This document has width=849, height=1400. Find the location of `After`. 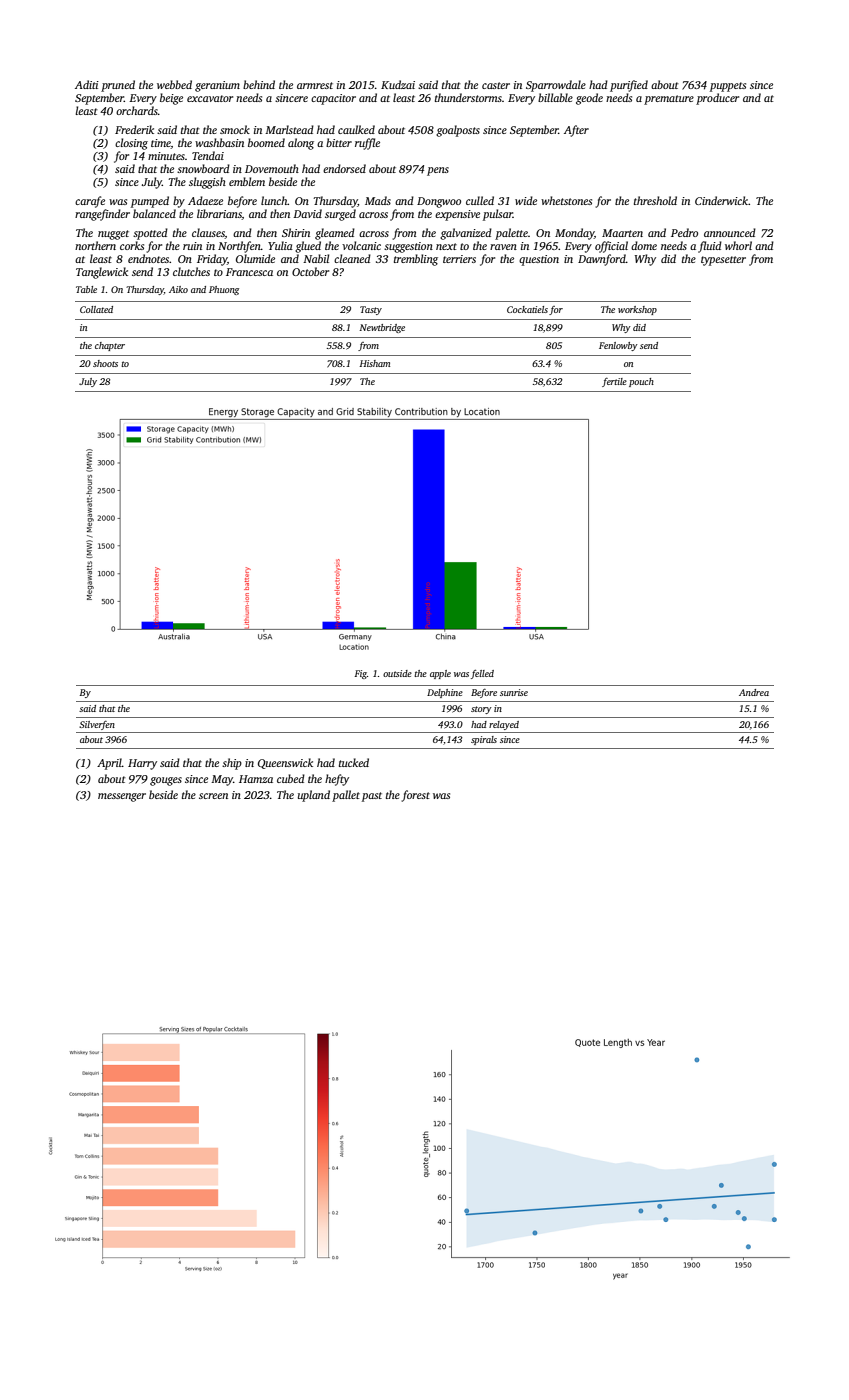

After is located at coordinates (576, 131).
